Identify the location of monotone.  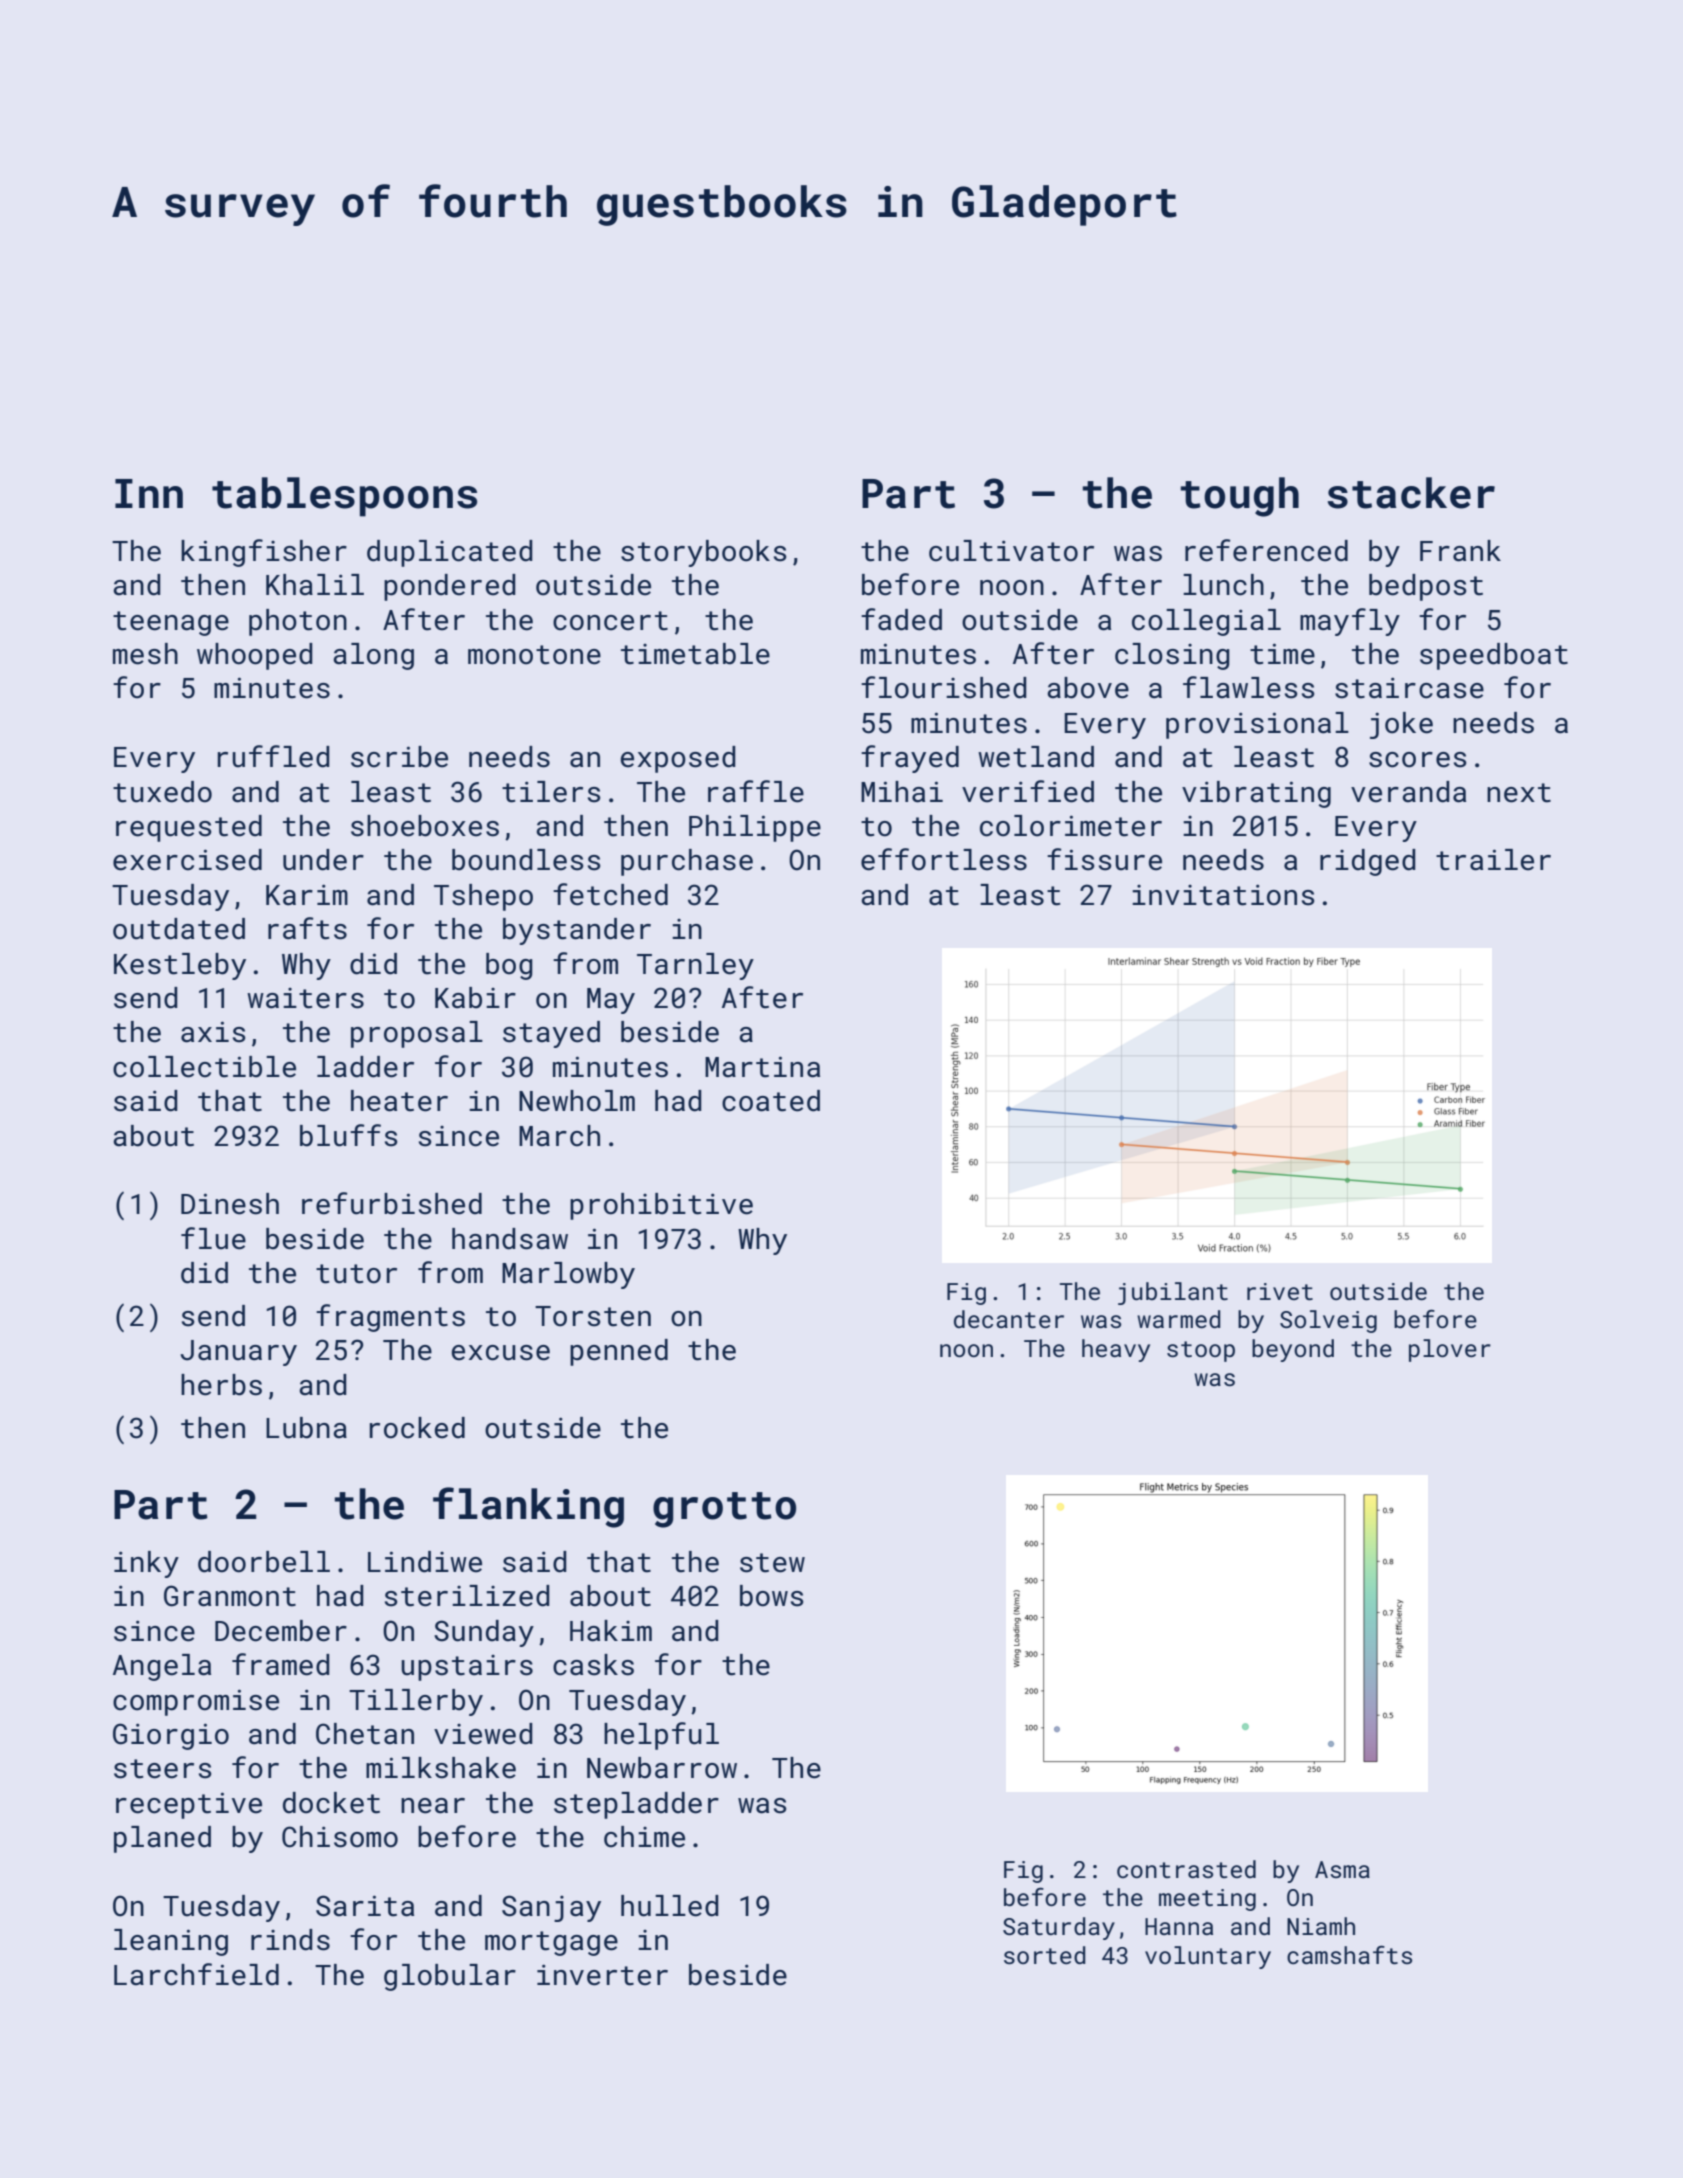
(534, 655).
